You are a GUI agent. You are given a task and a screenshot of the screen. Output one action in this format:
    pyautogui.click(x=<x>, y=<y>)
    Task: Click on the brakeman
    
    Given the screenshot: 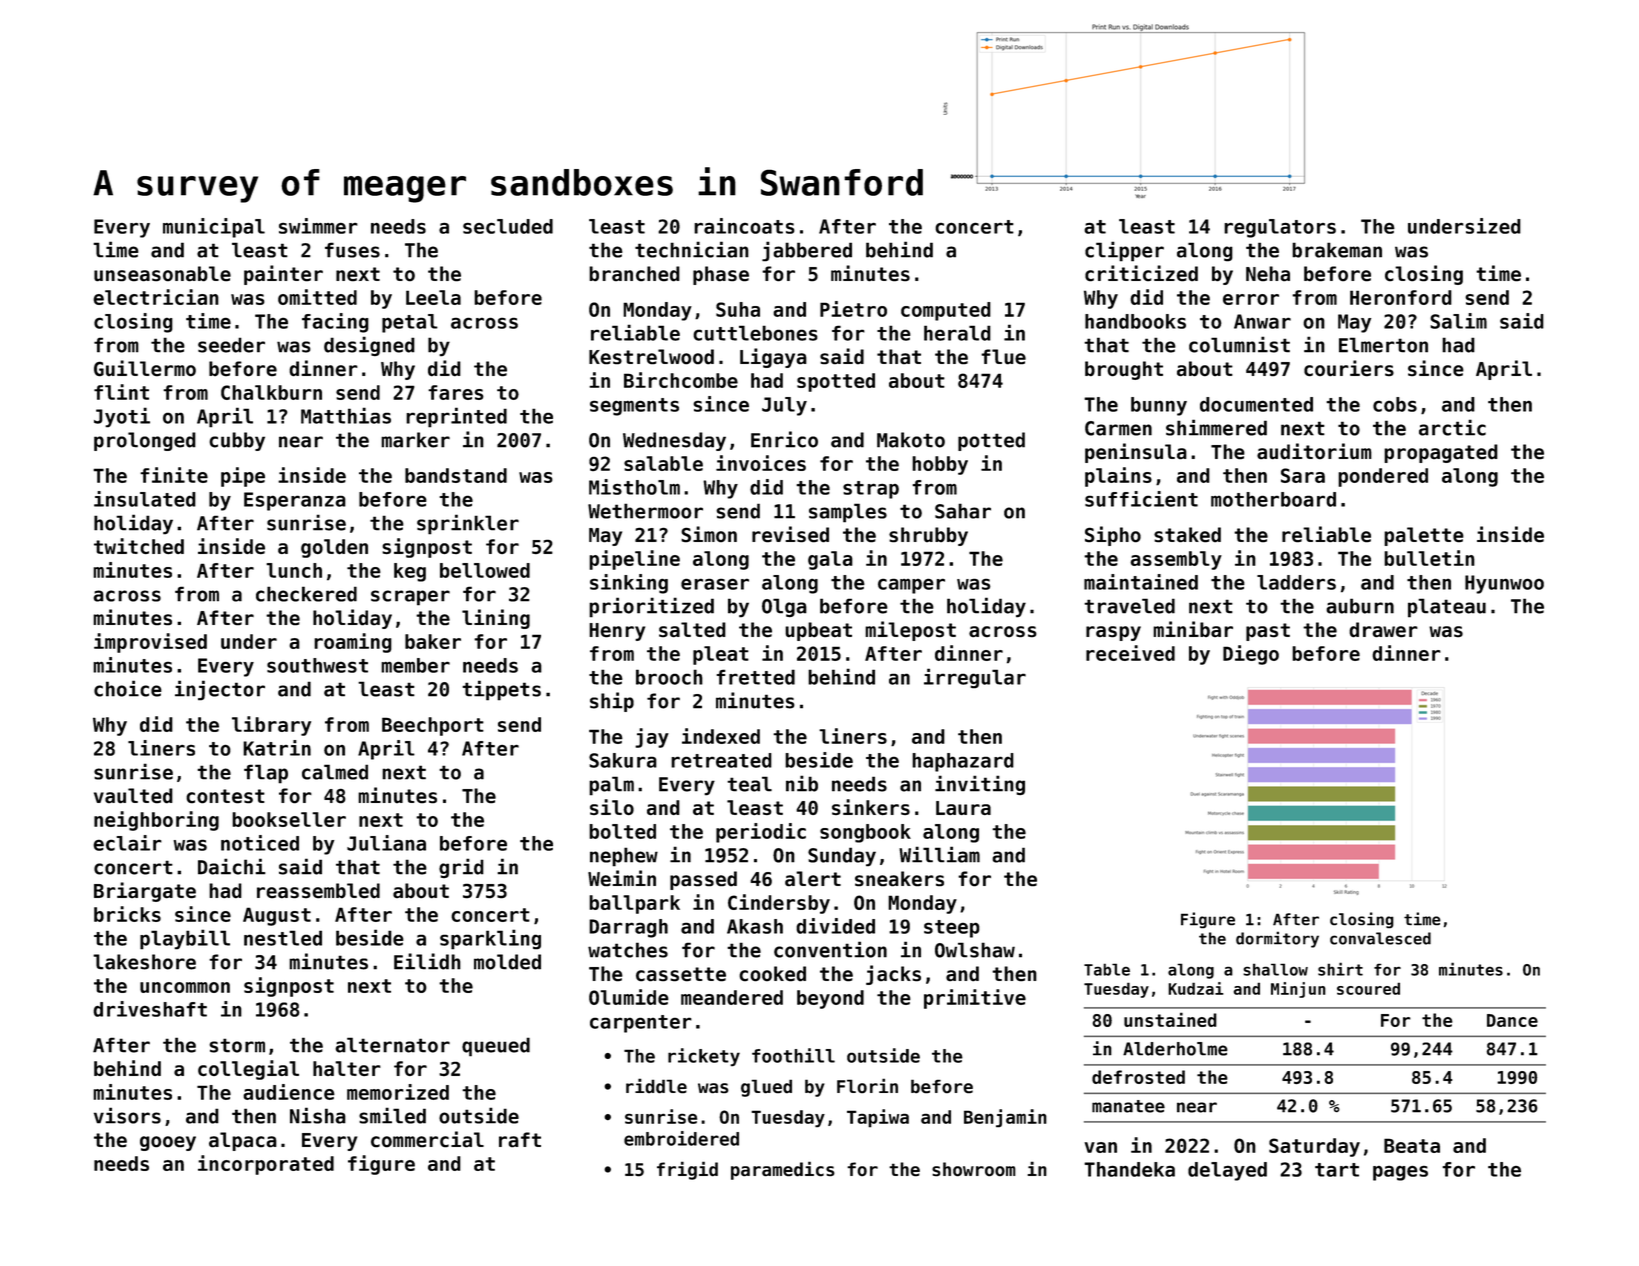 What is the action you would take?
    pyautogui.click(x=1337, y=250)
